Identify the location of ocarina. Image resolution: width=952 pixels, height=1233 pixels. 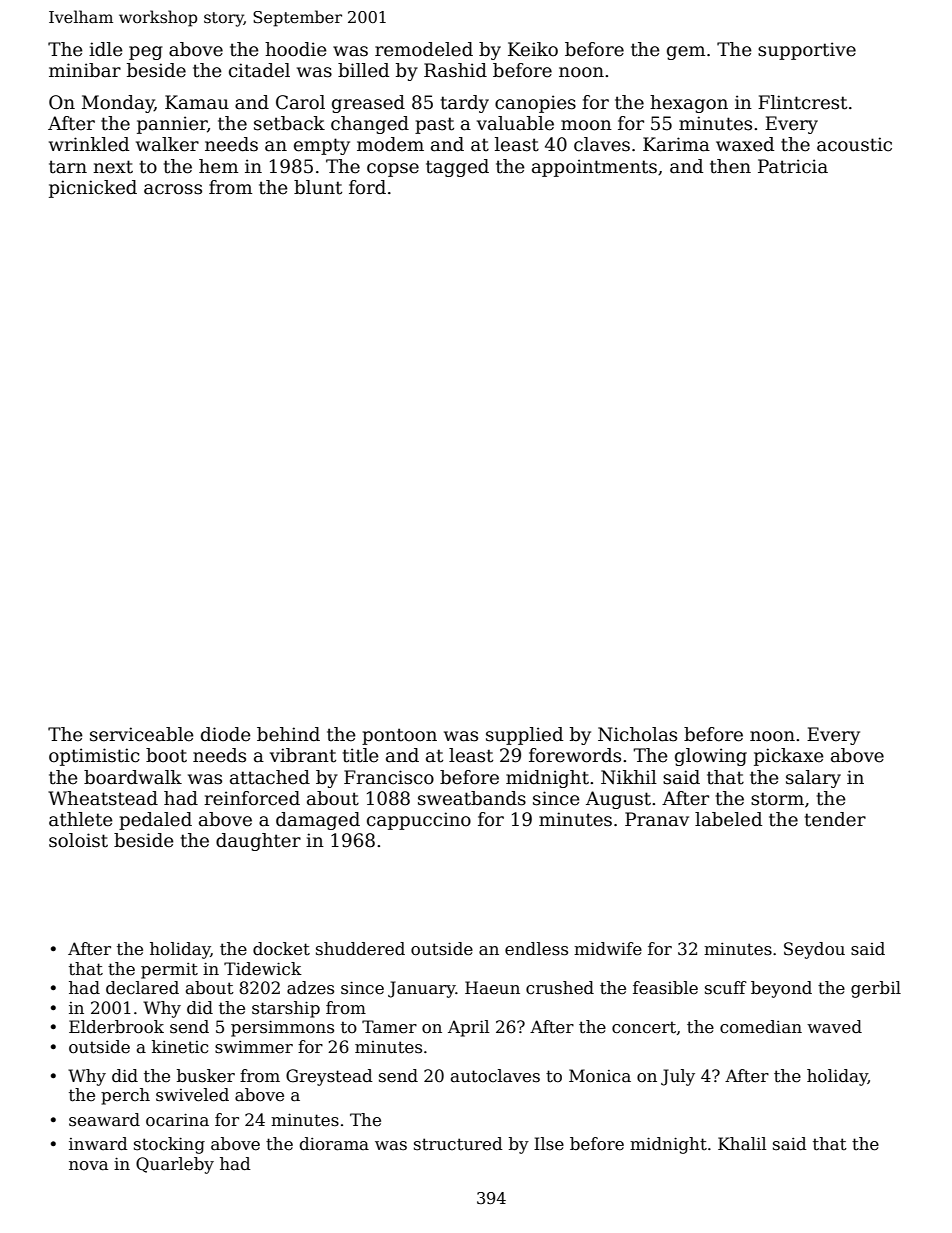
(177, 1120).
